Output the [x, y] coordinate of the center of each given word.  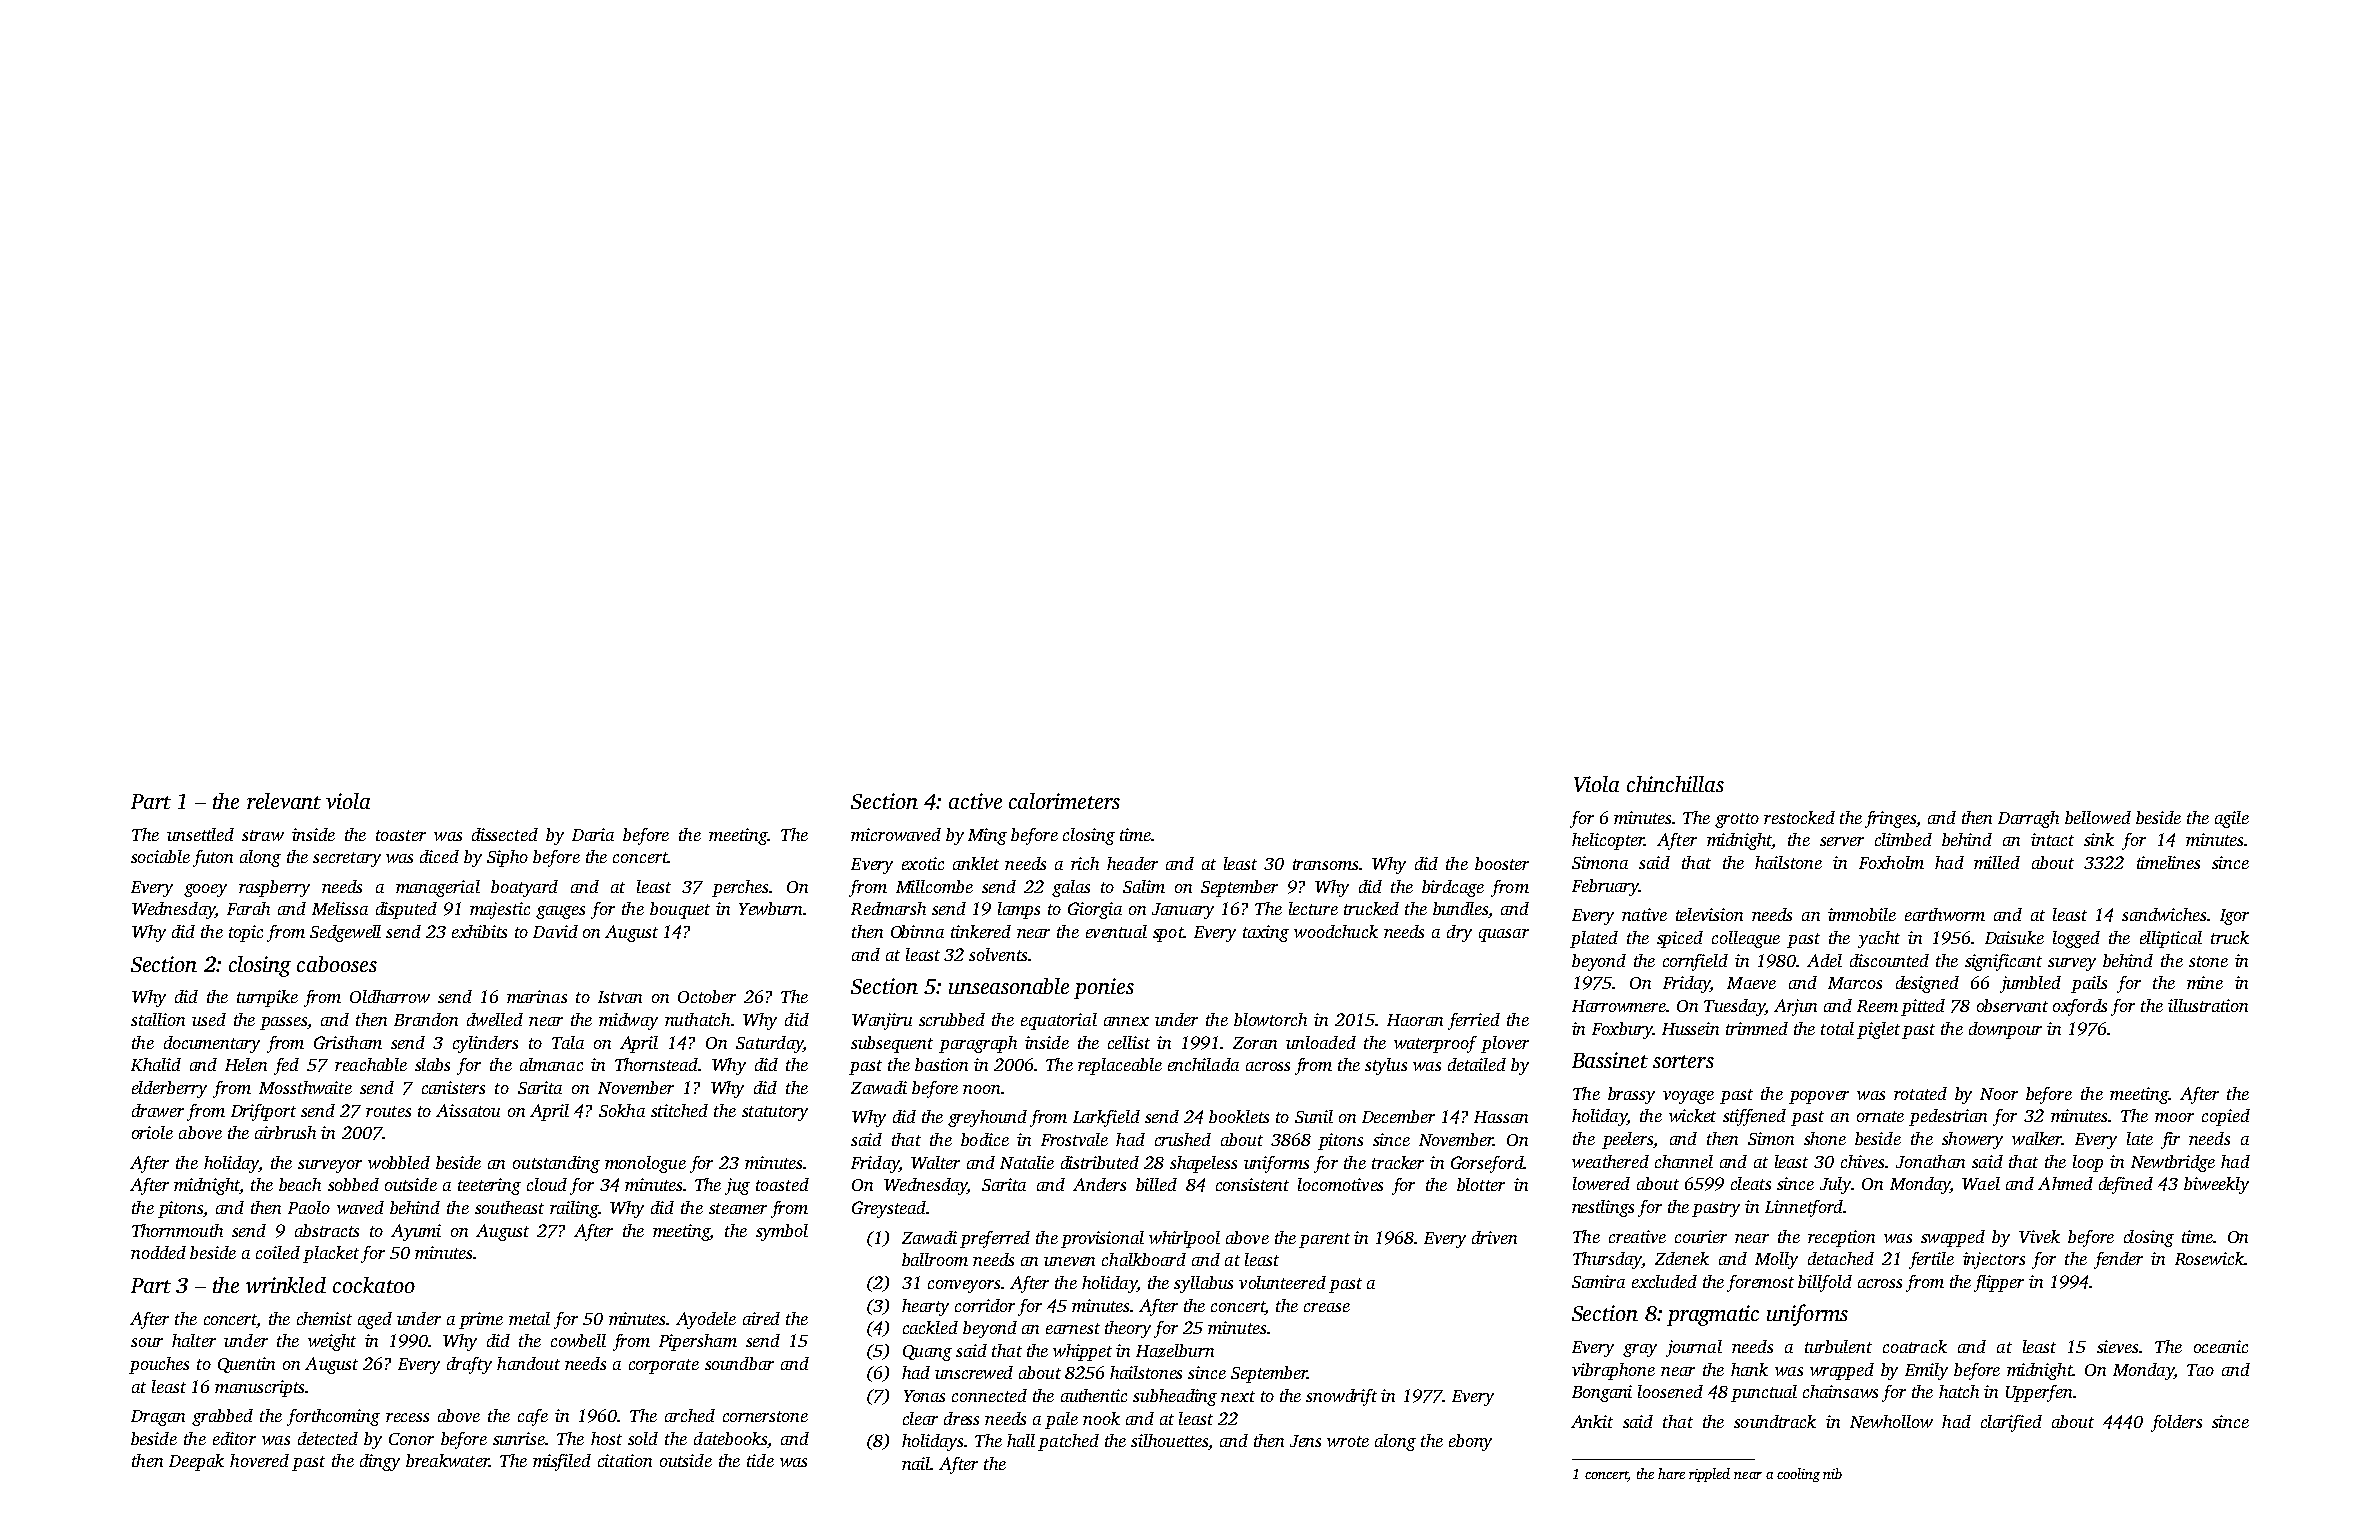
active [975, 801]
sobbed [353, 1184]
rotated [1920, 1093]
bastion [941, 1064]
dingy [380, 1462]
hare [1671, 1473]
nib [1832, 1473]
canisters [453, 1087]
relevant [284, 801]
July [1835, 1185]
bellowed [2098, 817]
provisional [1102, 1239]
